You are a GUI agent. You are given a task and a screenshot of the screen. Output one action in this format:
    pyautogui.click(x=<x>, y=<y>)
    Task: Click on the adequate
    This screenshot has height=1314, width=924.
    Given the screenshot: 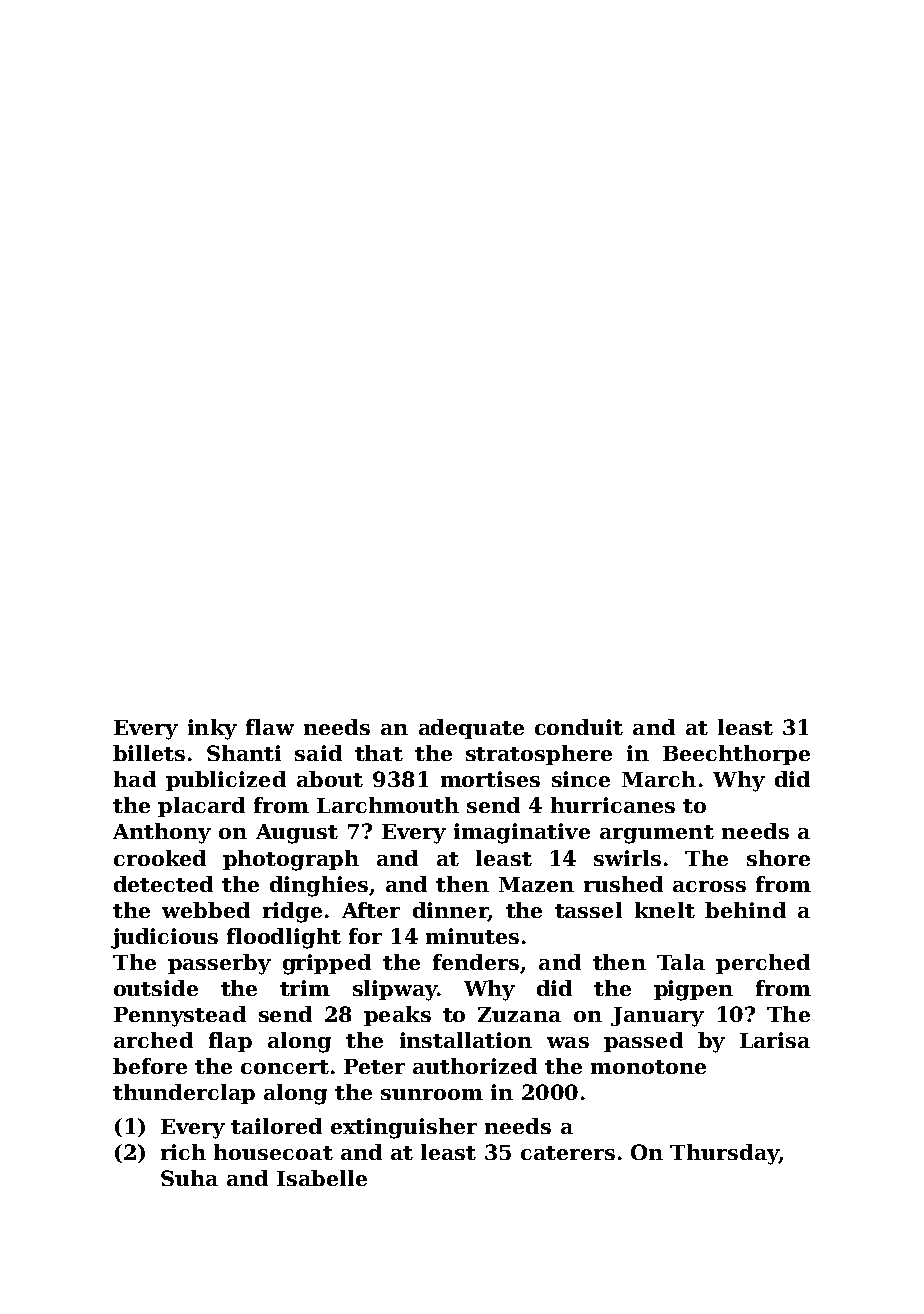 What is the action you would take?
    pyautogui.click(x=471, y=729)
